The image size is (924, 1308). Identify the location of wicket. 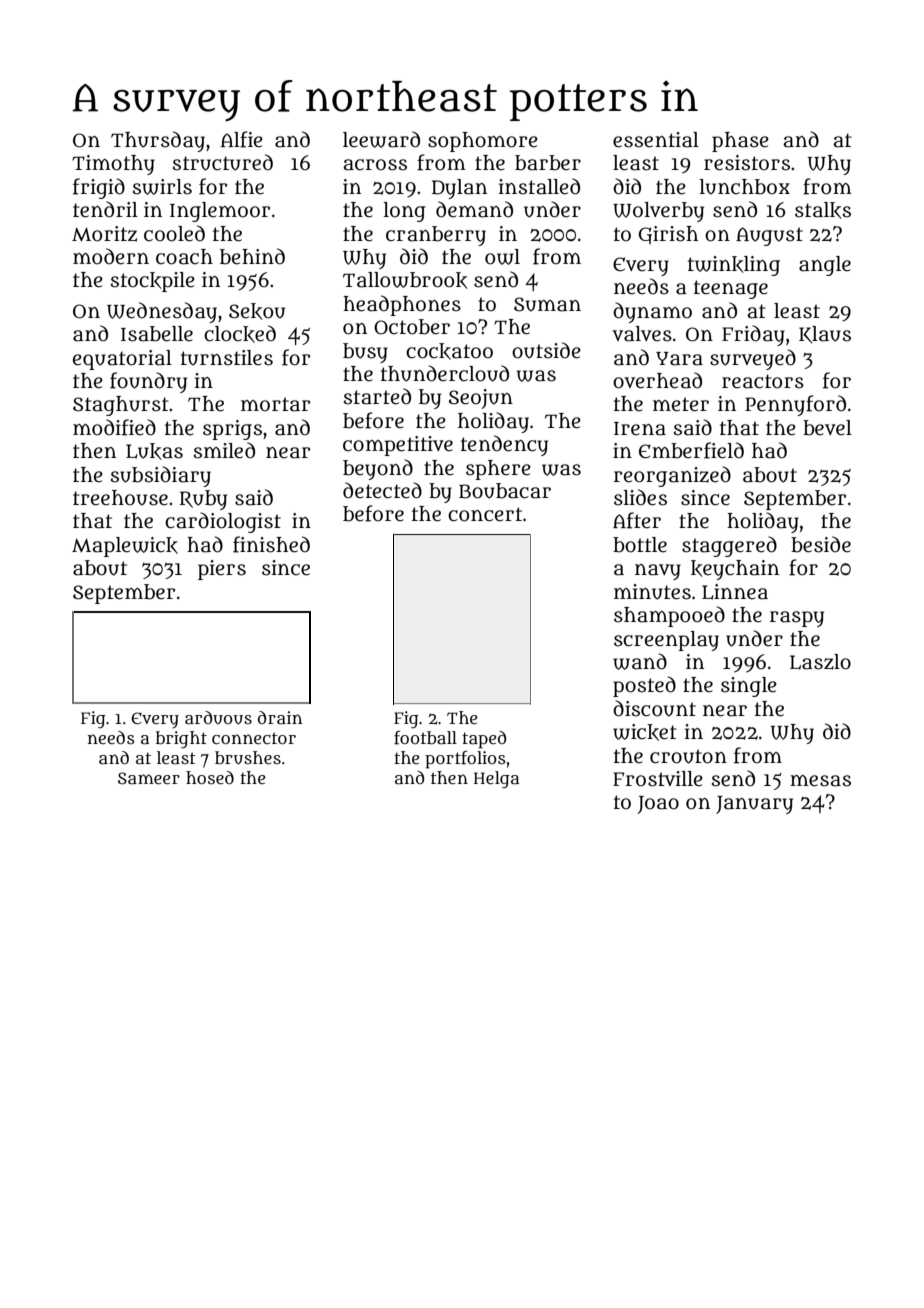
(645, 732).
